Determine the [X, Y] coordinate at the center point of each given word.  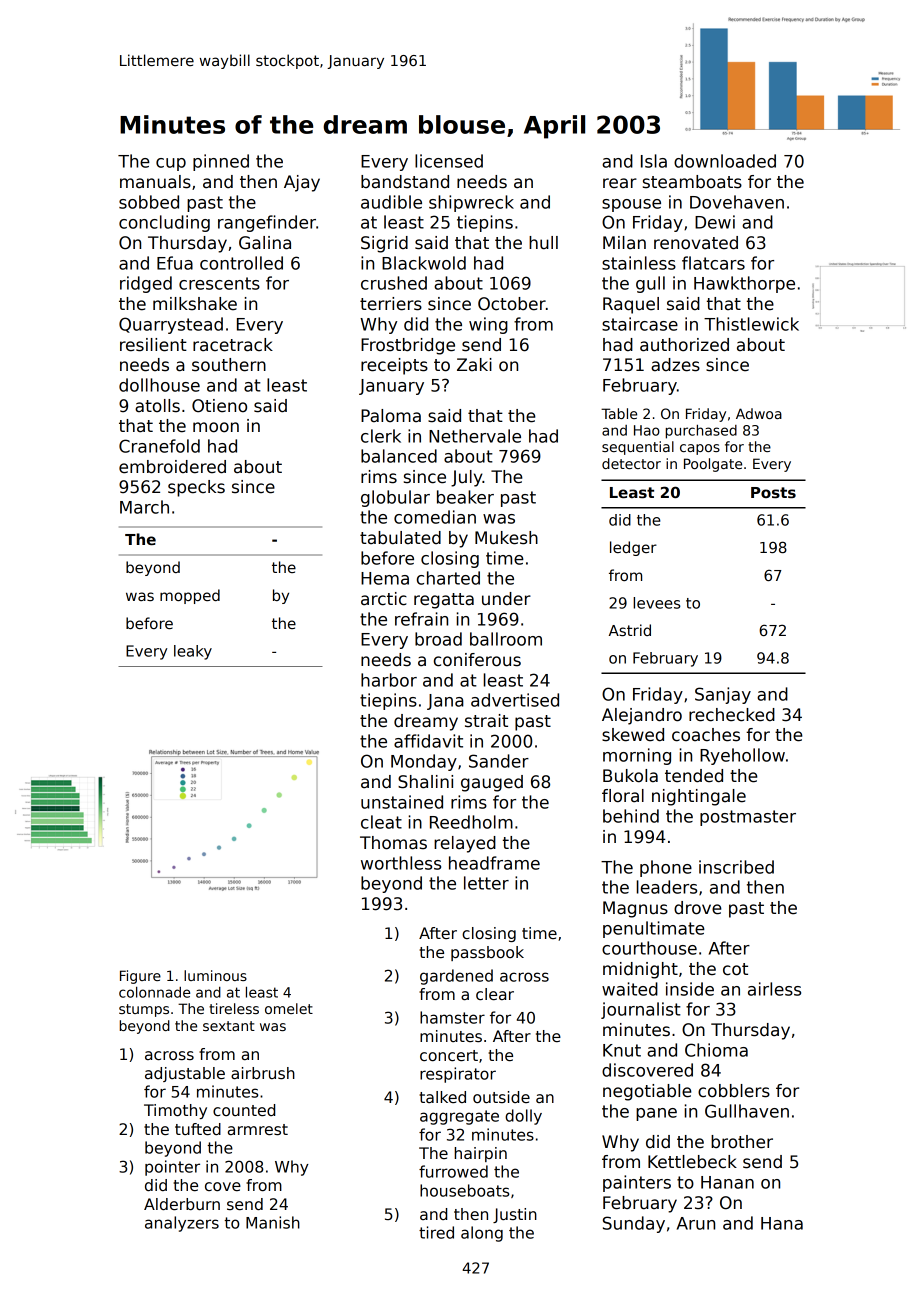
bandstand [405, 182]
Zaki [474, 364]
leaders [667, 887]
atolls [157, 406]
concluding [164, 223]
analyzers [182, 1224]
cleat [381, 822]
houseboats [464, 1190]
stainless [639, 263]
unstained [402, 802]
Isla [654, 161]
